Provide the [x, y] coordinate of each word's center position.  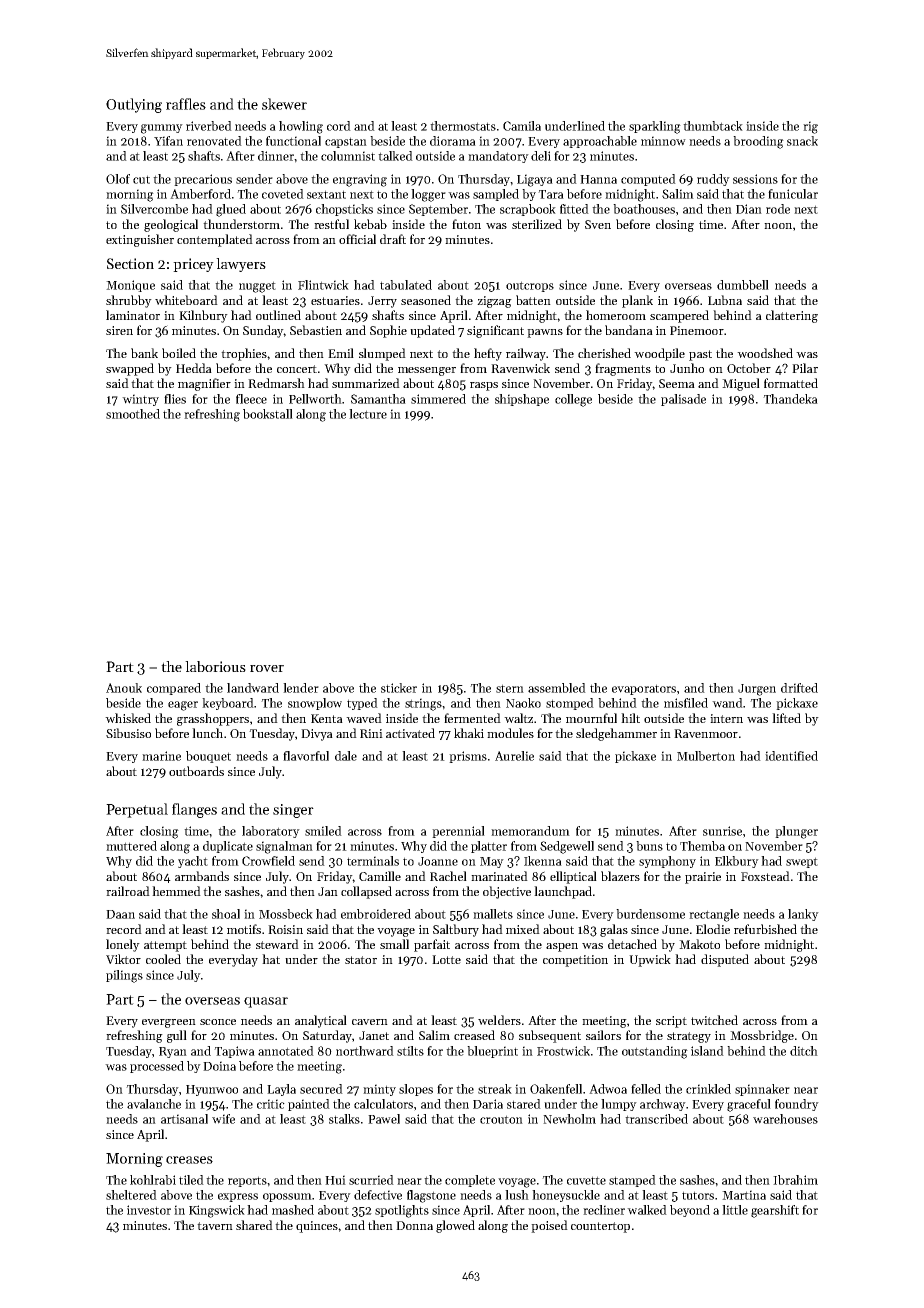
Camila [522, 126]
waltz [518, 718]
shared [254, 1225]
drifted [799, 688]
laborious [215, 666]
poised [549, 1226]
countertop [600, 1227]
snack [802, 141]
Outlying [134, 105]
